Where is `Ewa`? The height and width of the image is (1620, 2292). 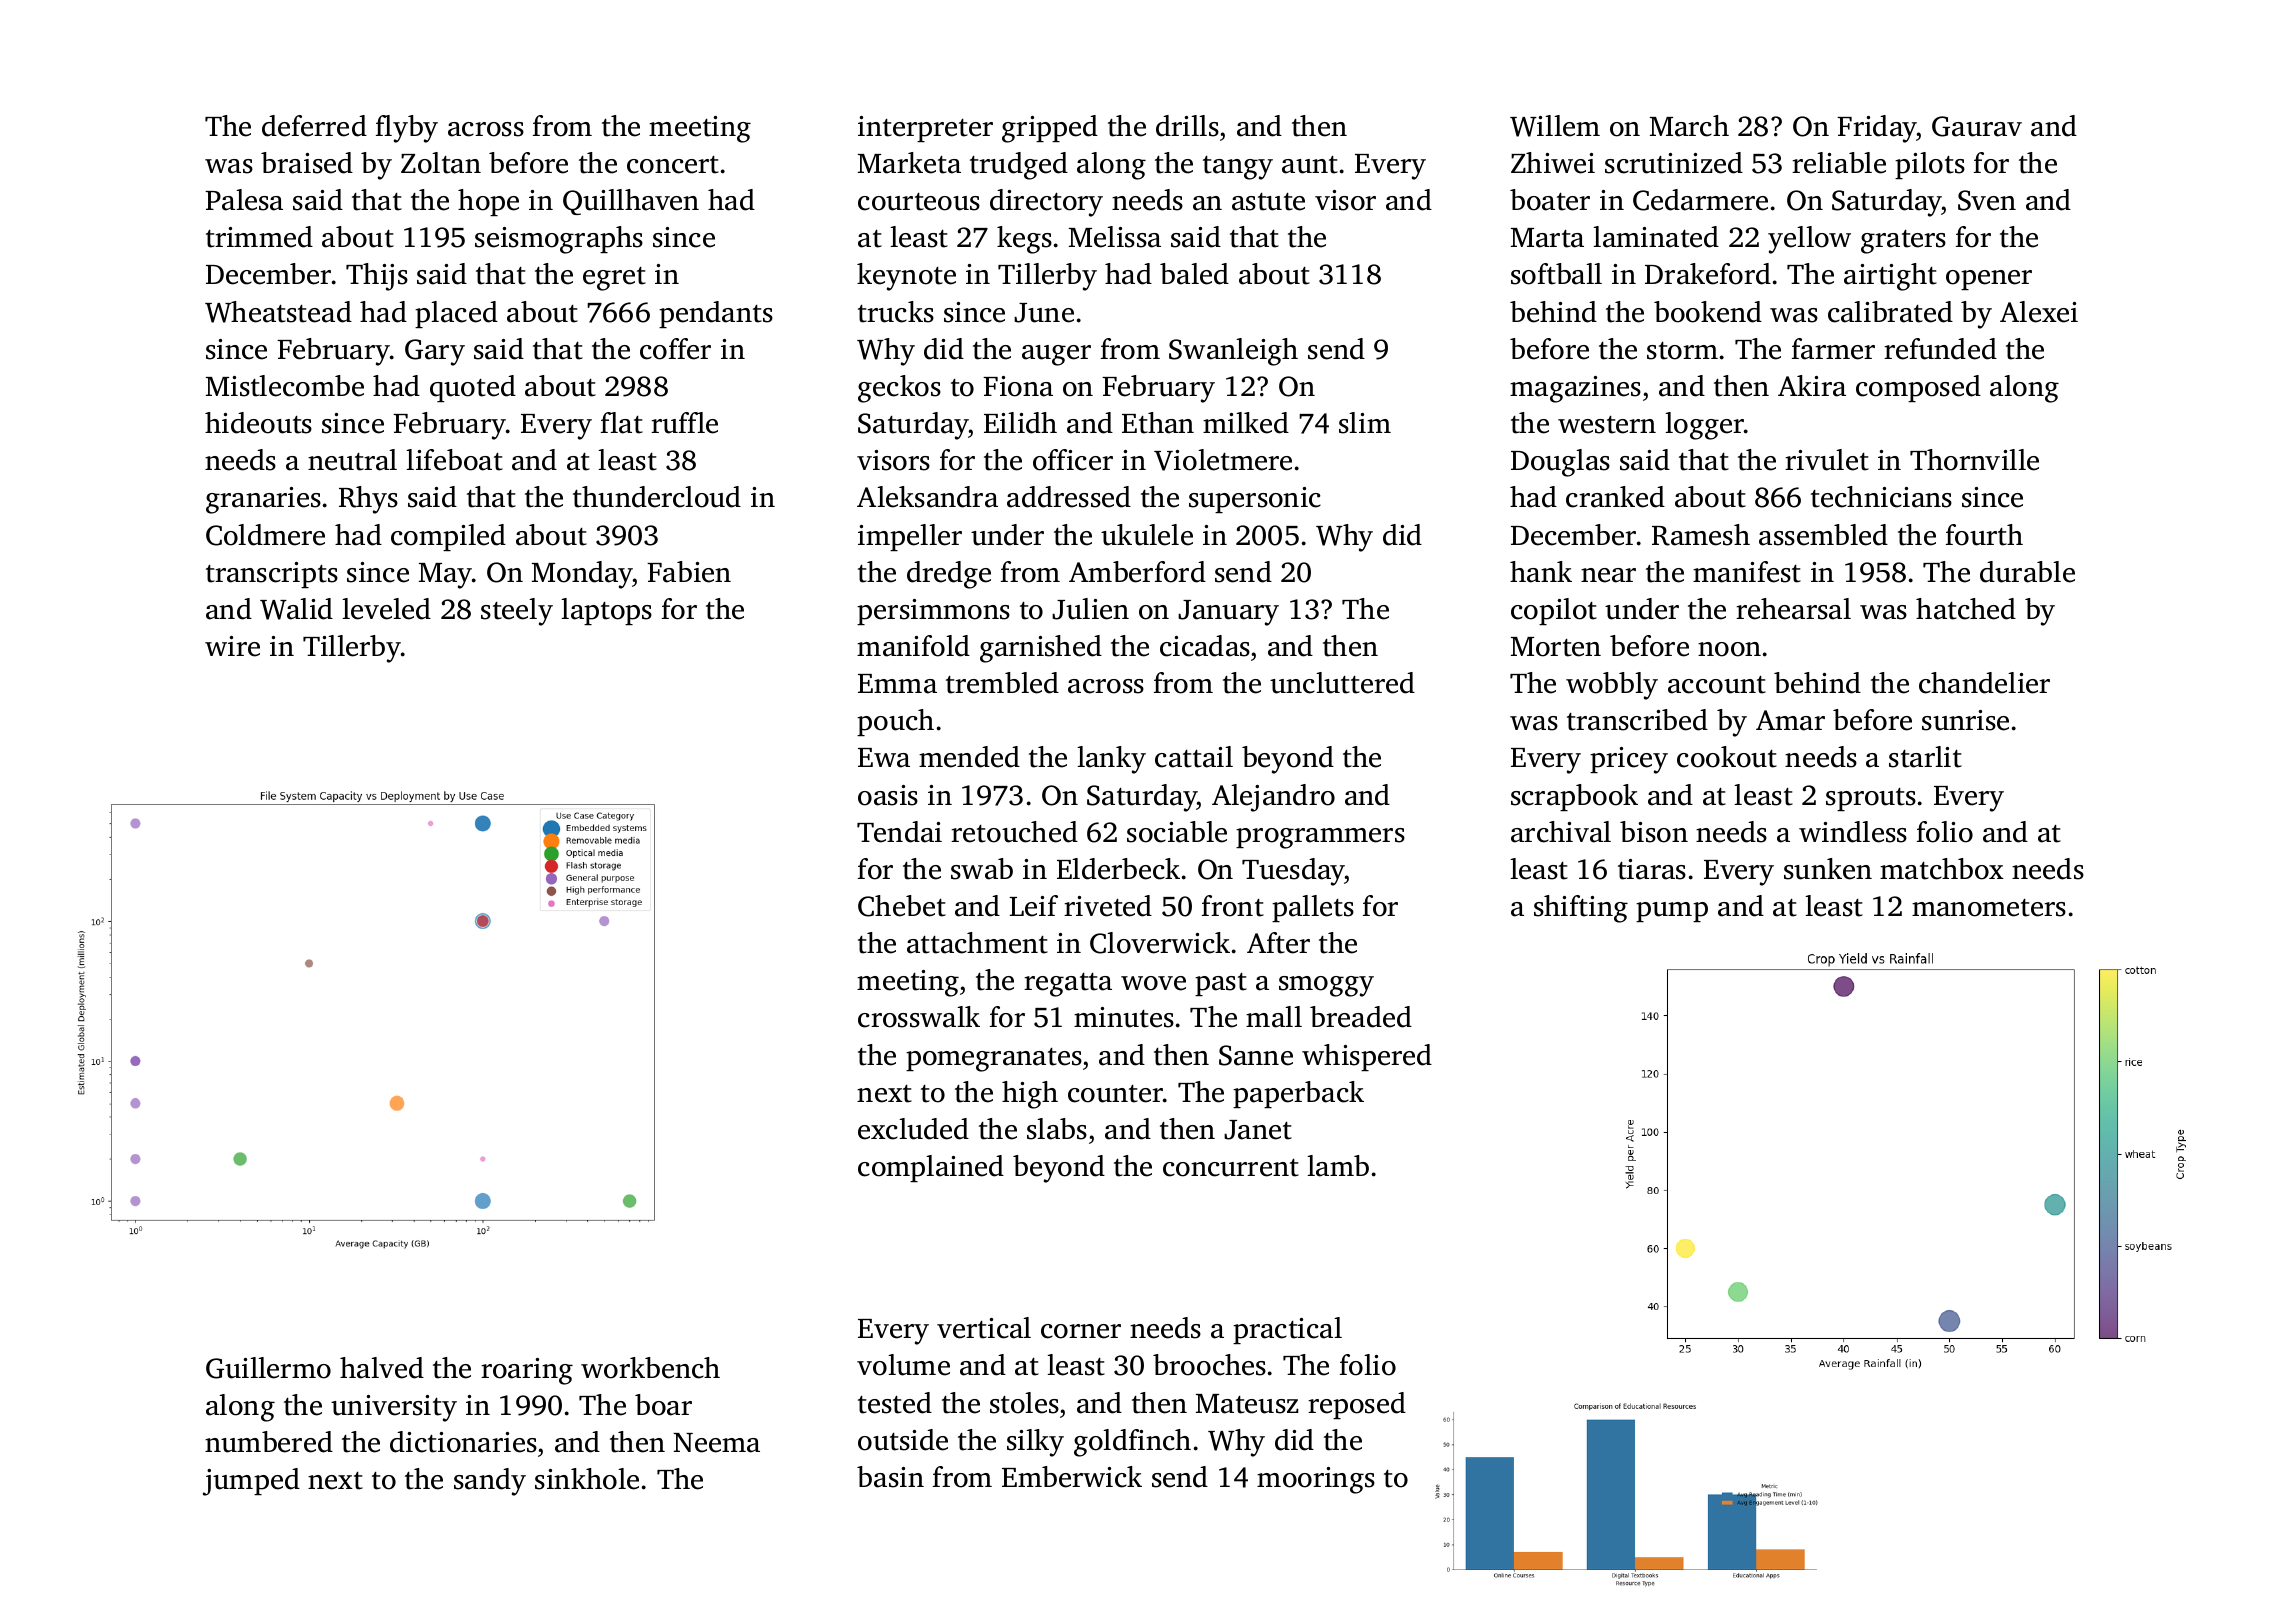
Ewa is located at coordinates (884, 758).
